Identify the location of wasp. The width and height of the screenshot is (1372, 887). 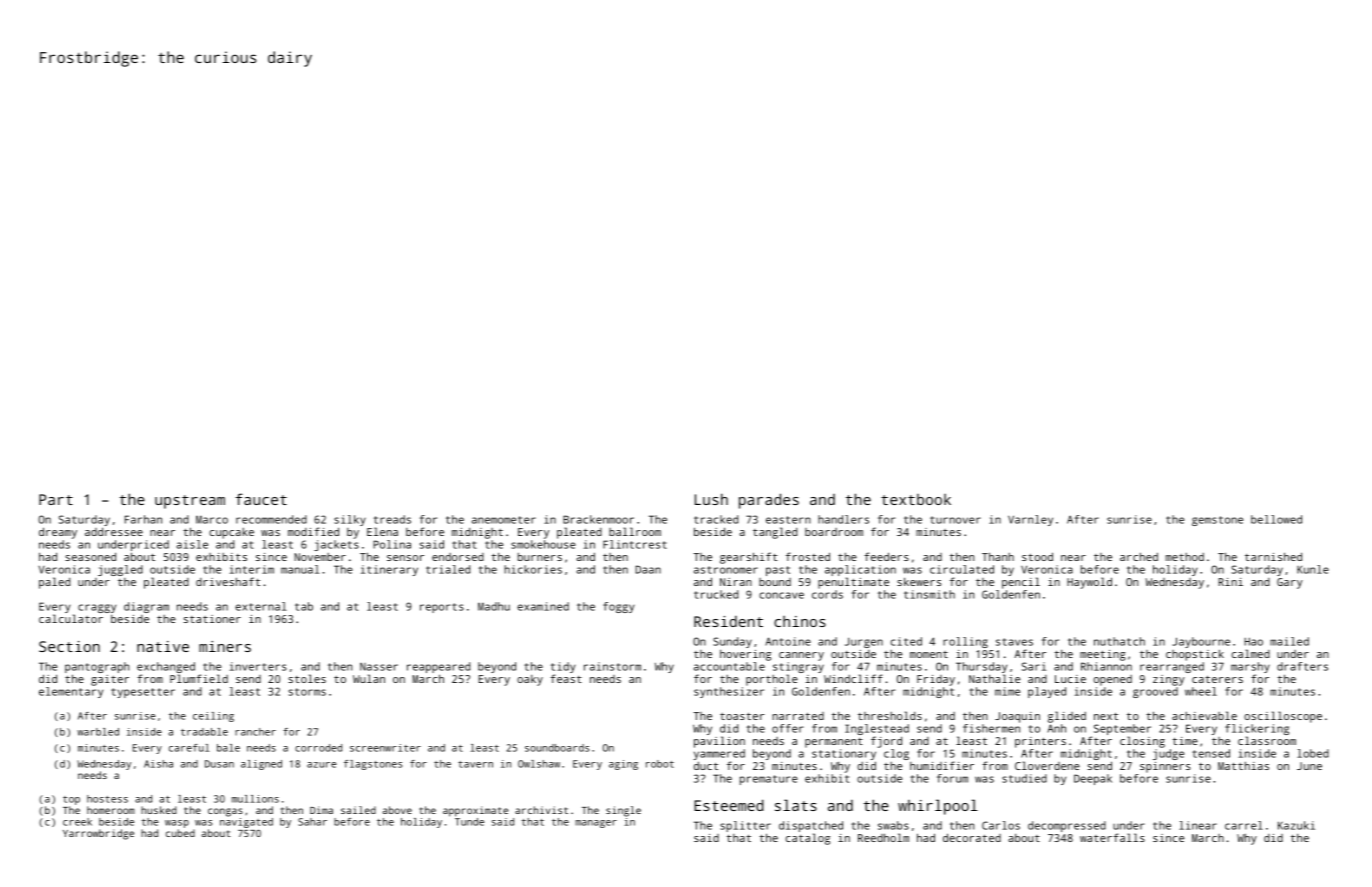
(177, 824).
